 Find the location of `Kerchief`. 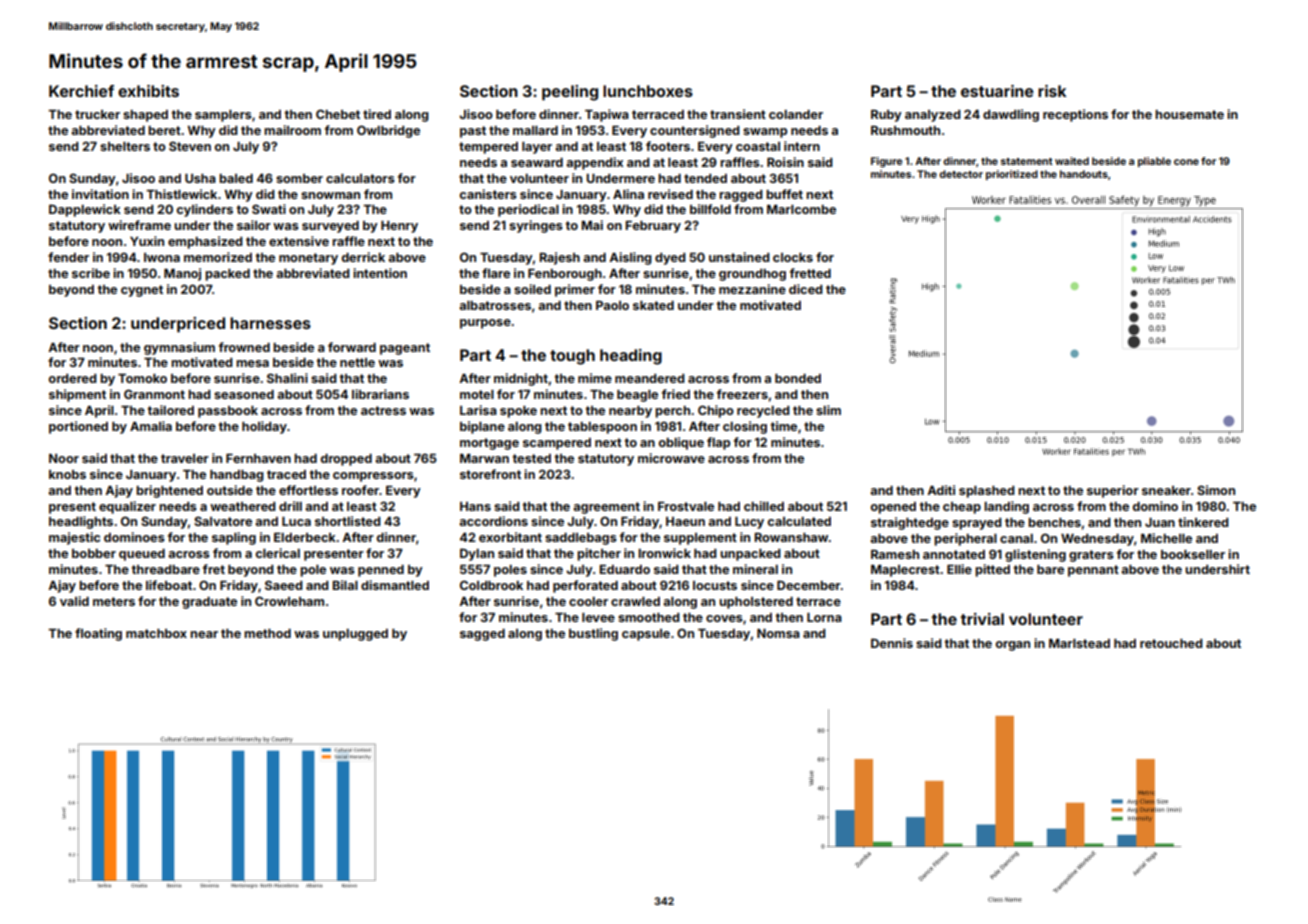

Kerchief is located at coordinates (81, 91).
